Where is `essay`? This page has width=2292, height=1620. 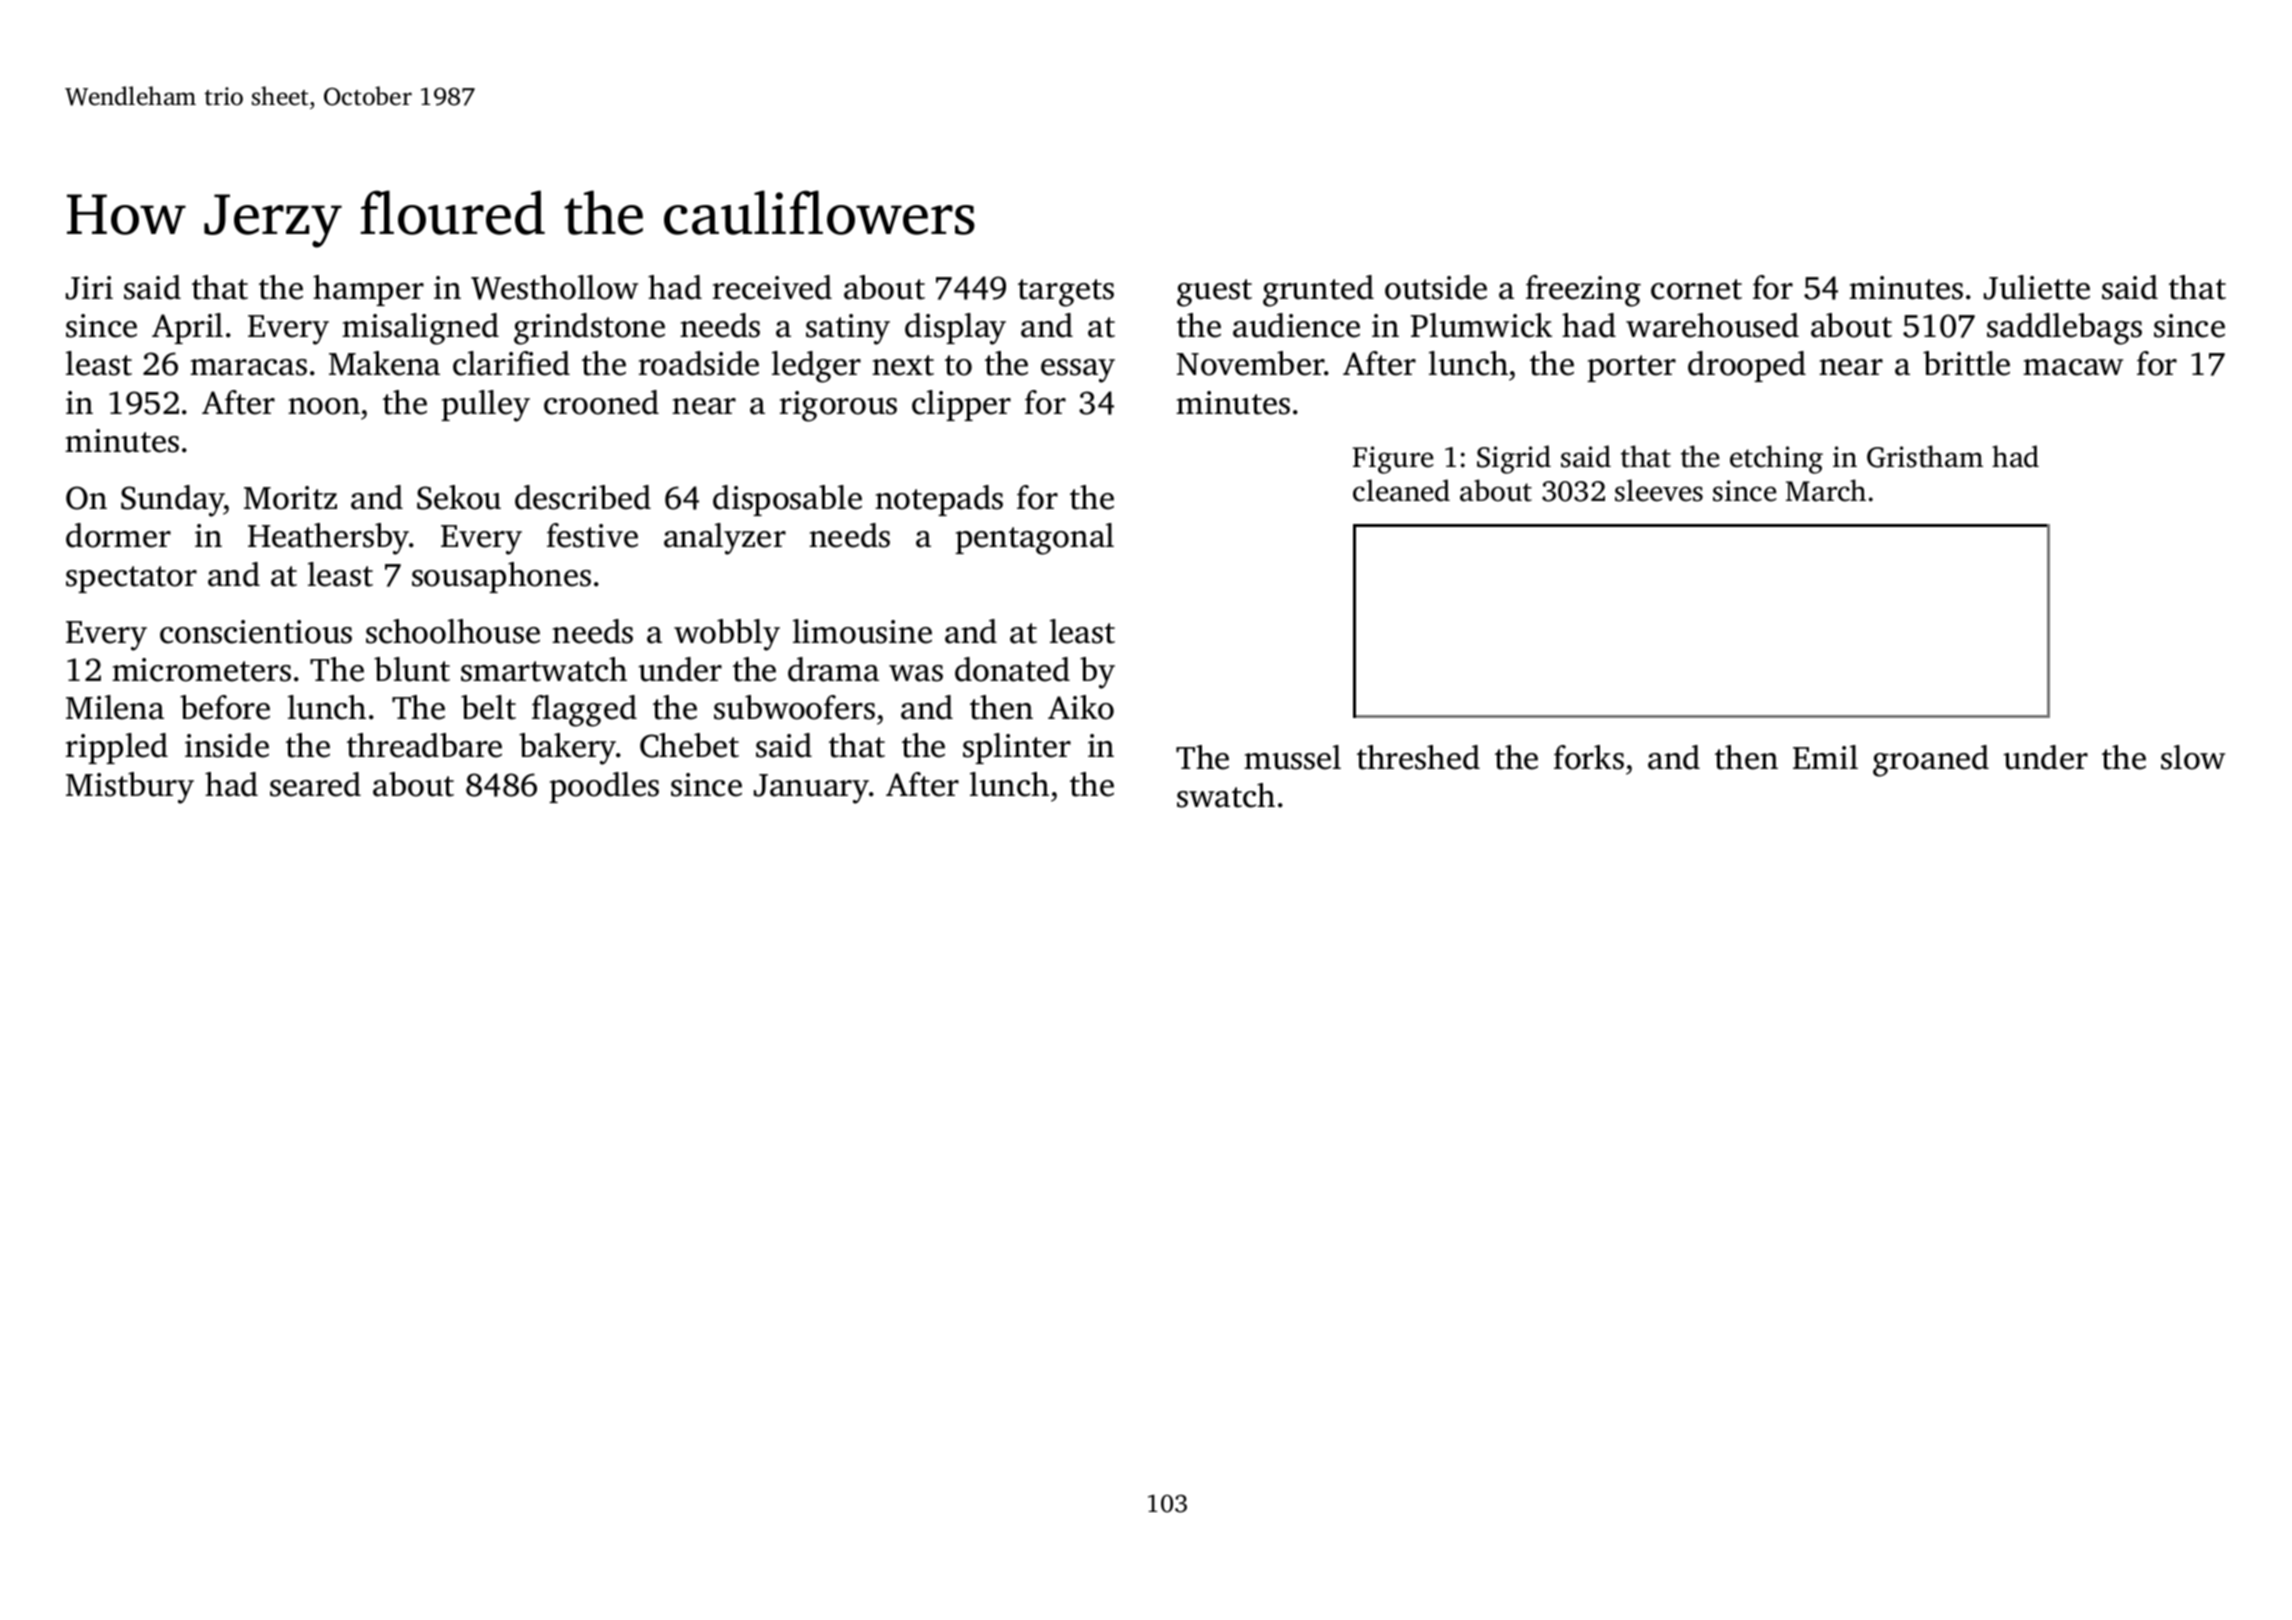
essay is located at coordinates (1078, 371).
